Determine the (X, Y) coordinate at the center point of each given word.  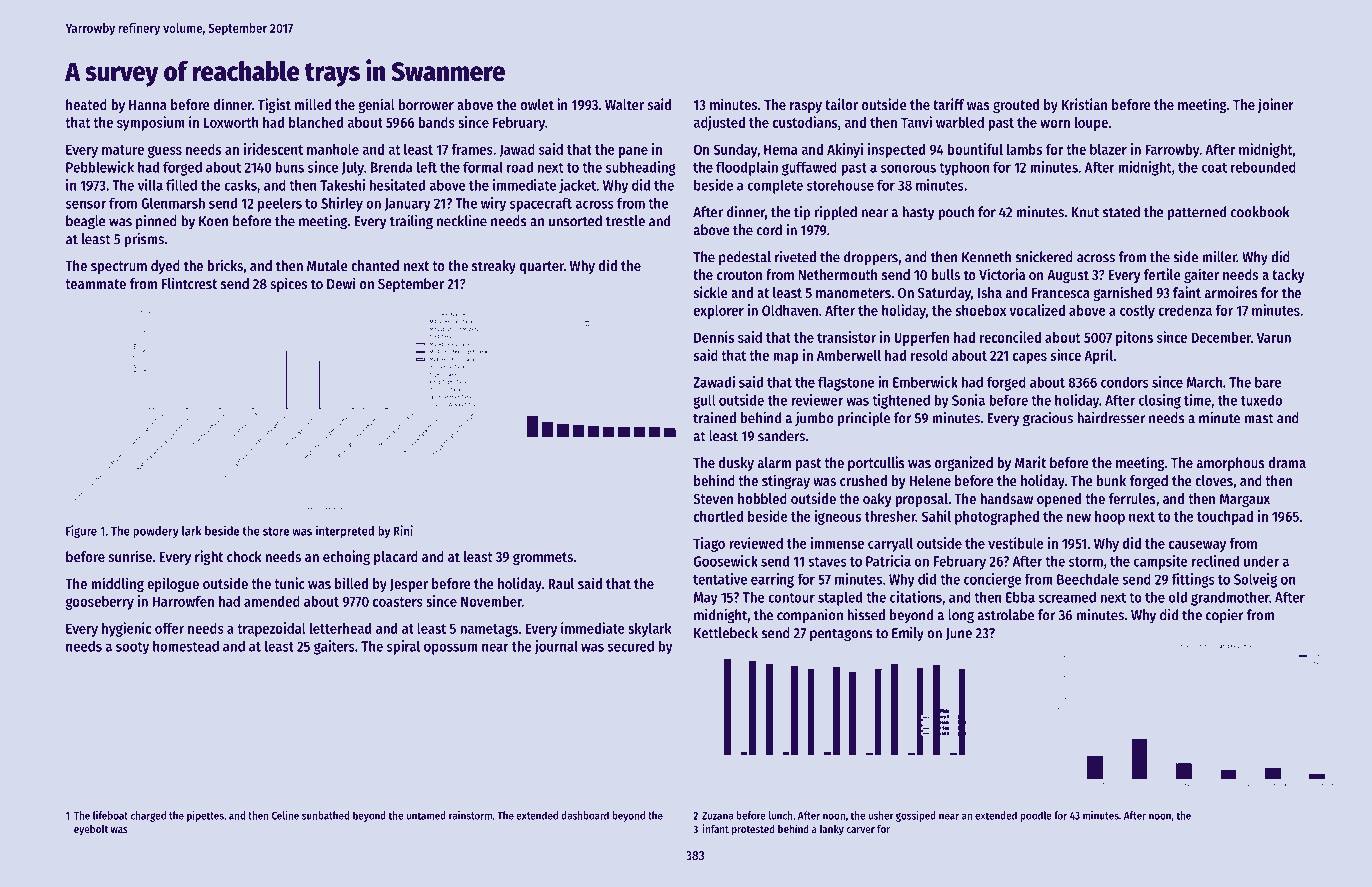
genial (376, 105)
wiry (493, 204)
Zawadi (714, 382)
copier (1225, 616)
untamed (426, 815)
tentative (720, 579)
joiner (1276, 105)
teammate (95, 284)
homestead (186, 646)
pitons (1134, 338)
